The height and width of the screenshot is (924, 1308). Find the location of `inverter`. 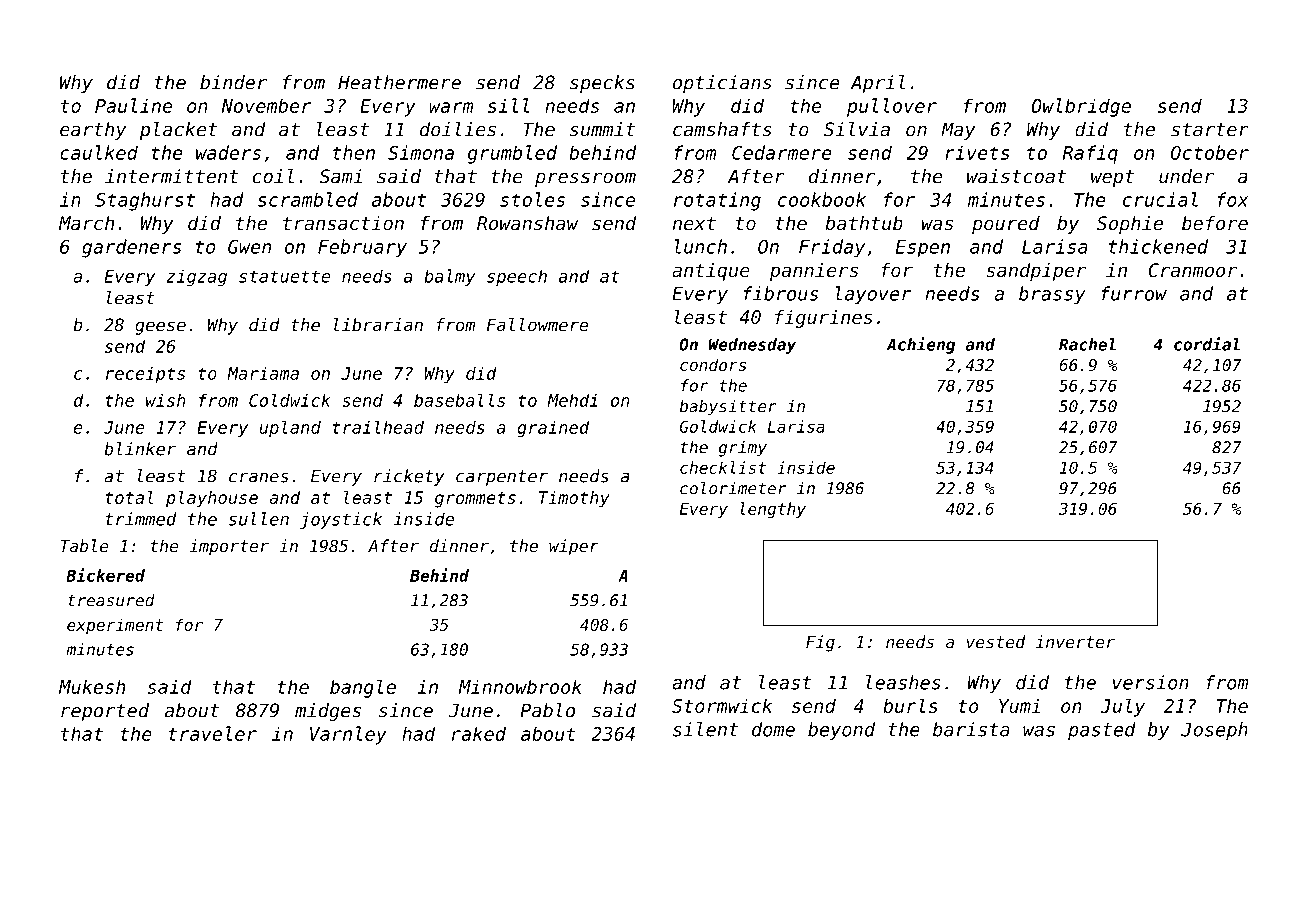

inverter is located at coordinates (1075, 641).
